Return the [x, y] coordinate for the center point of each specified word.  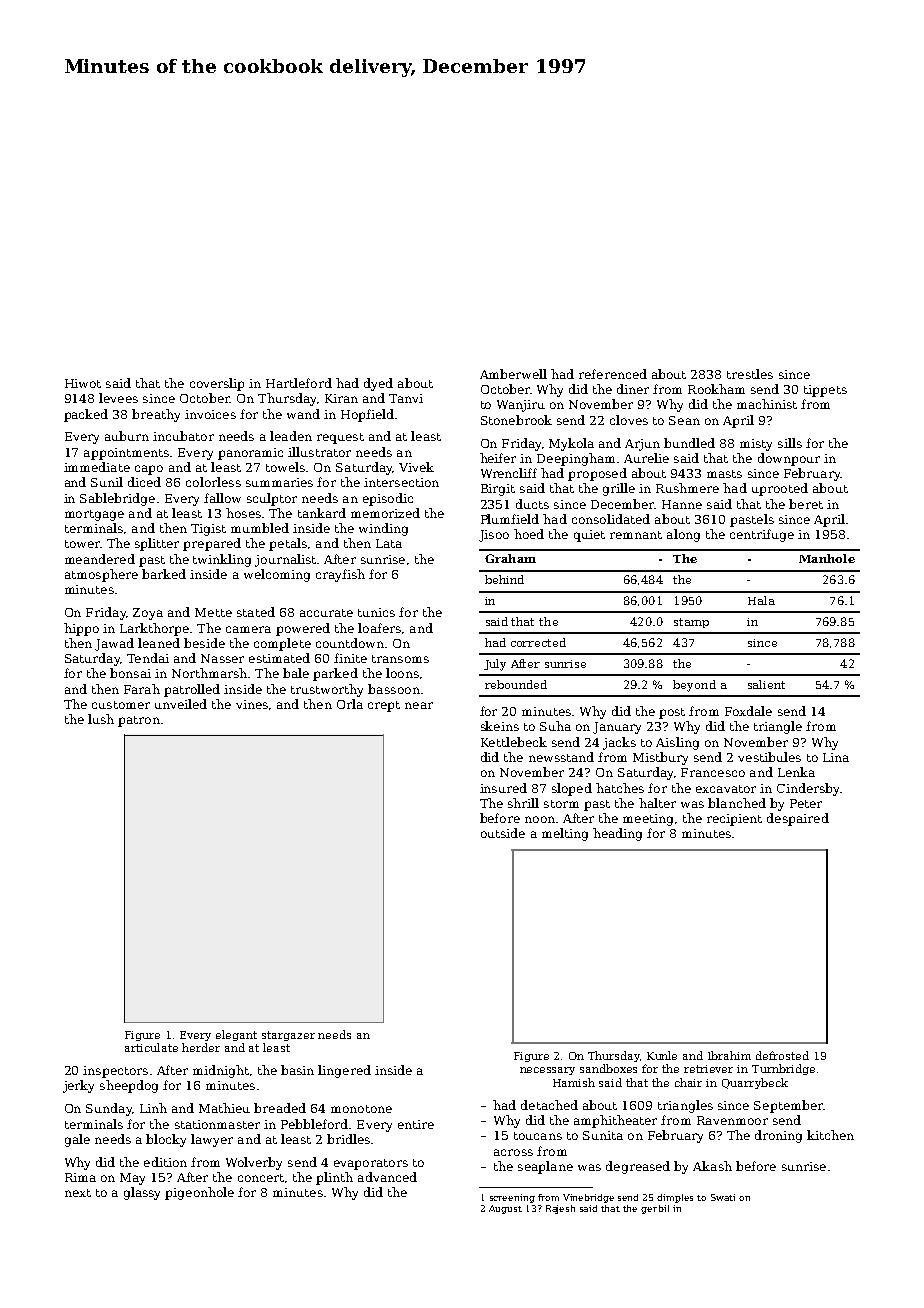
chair [688, 1082]
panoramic [250, 454]
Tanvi [406, 398]
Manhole [827, 558]
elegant [236, 1035]
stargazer [288, 1036]
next [78, 1193]
